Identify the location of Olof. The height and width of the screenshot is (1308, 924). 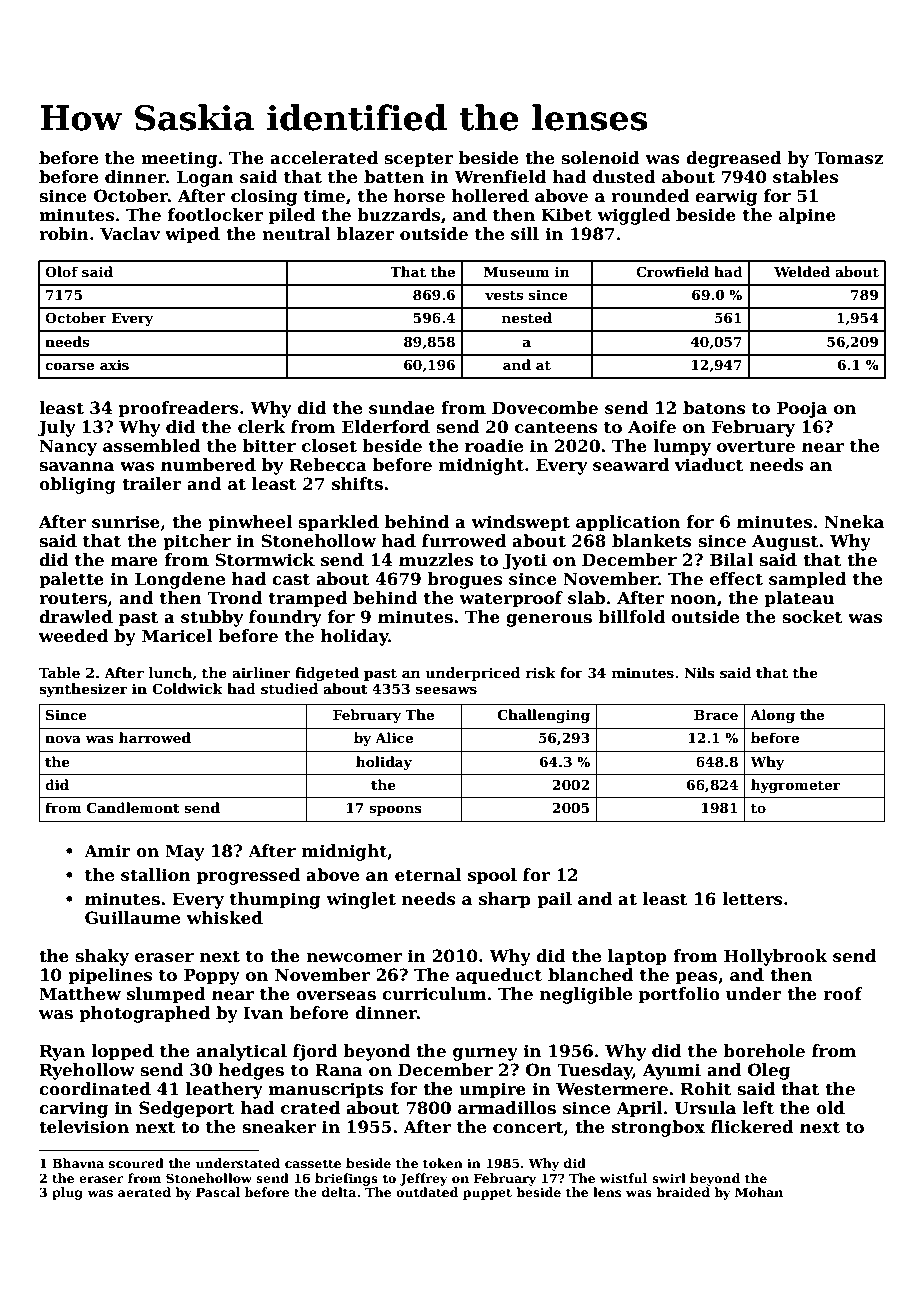
(61, 271).
